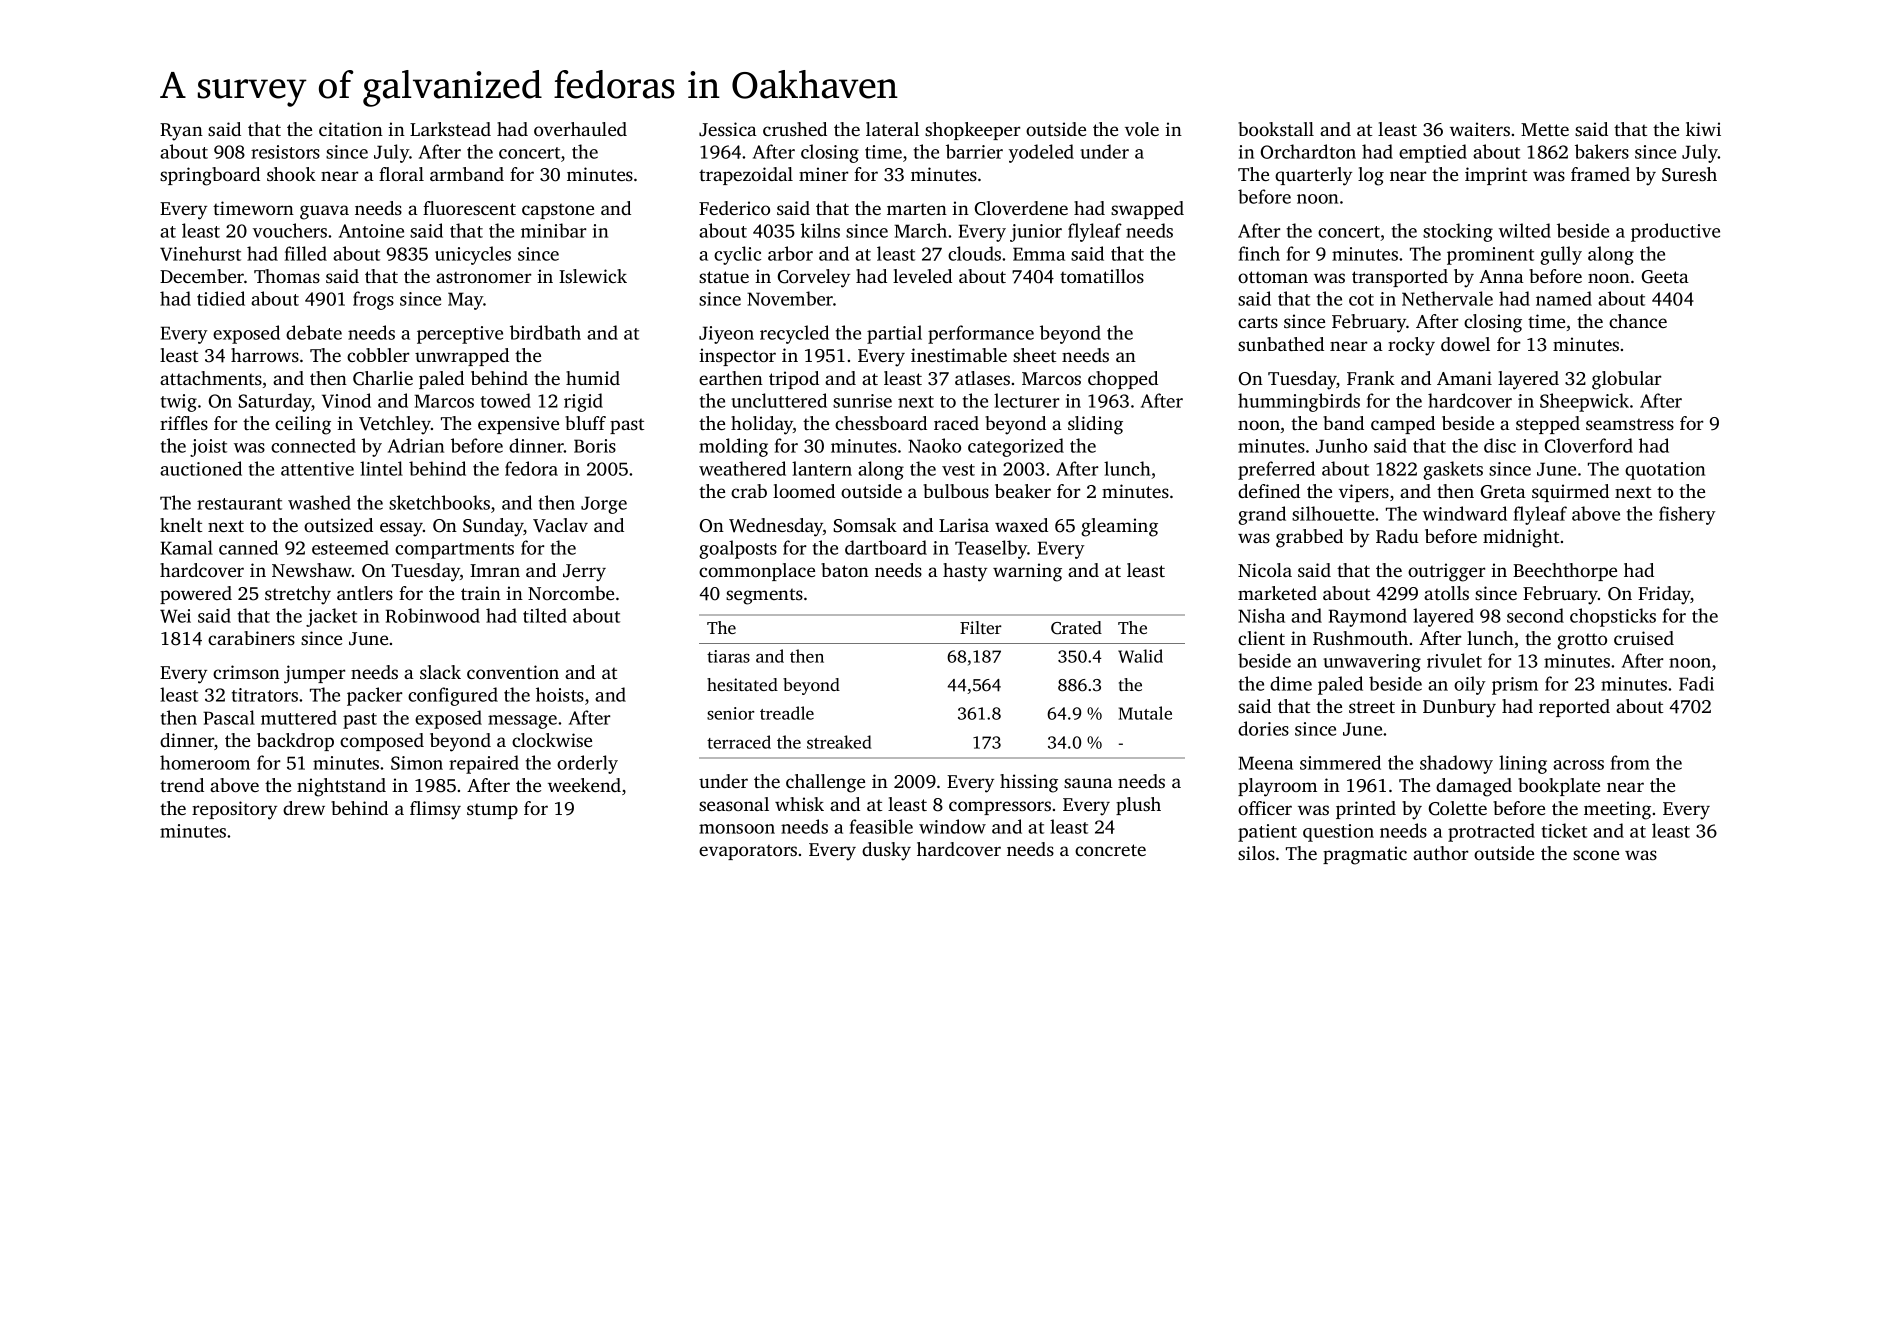 The image size is (1884, 1332). What do you see at coordinates (1458, 232) in the screenshot?
I see `stocking` at bounding box center [1458, 232].
